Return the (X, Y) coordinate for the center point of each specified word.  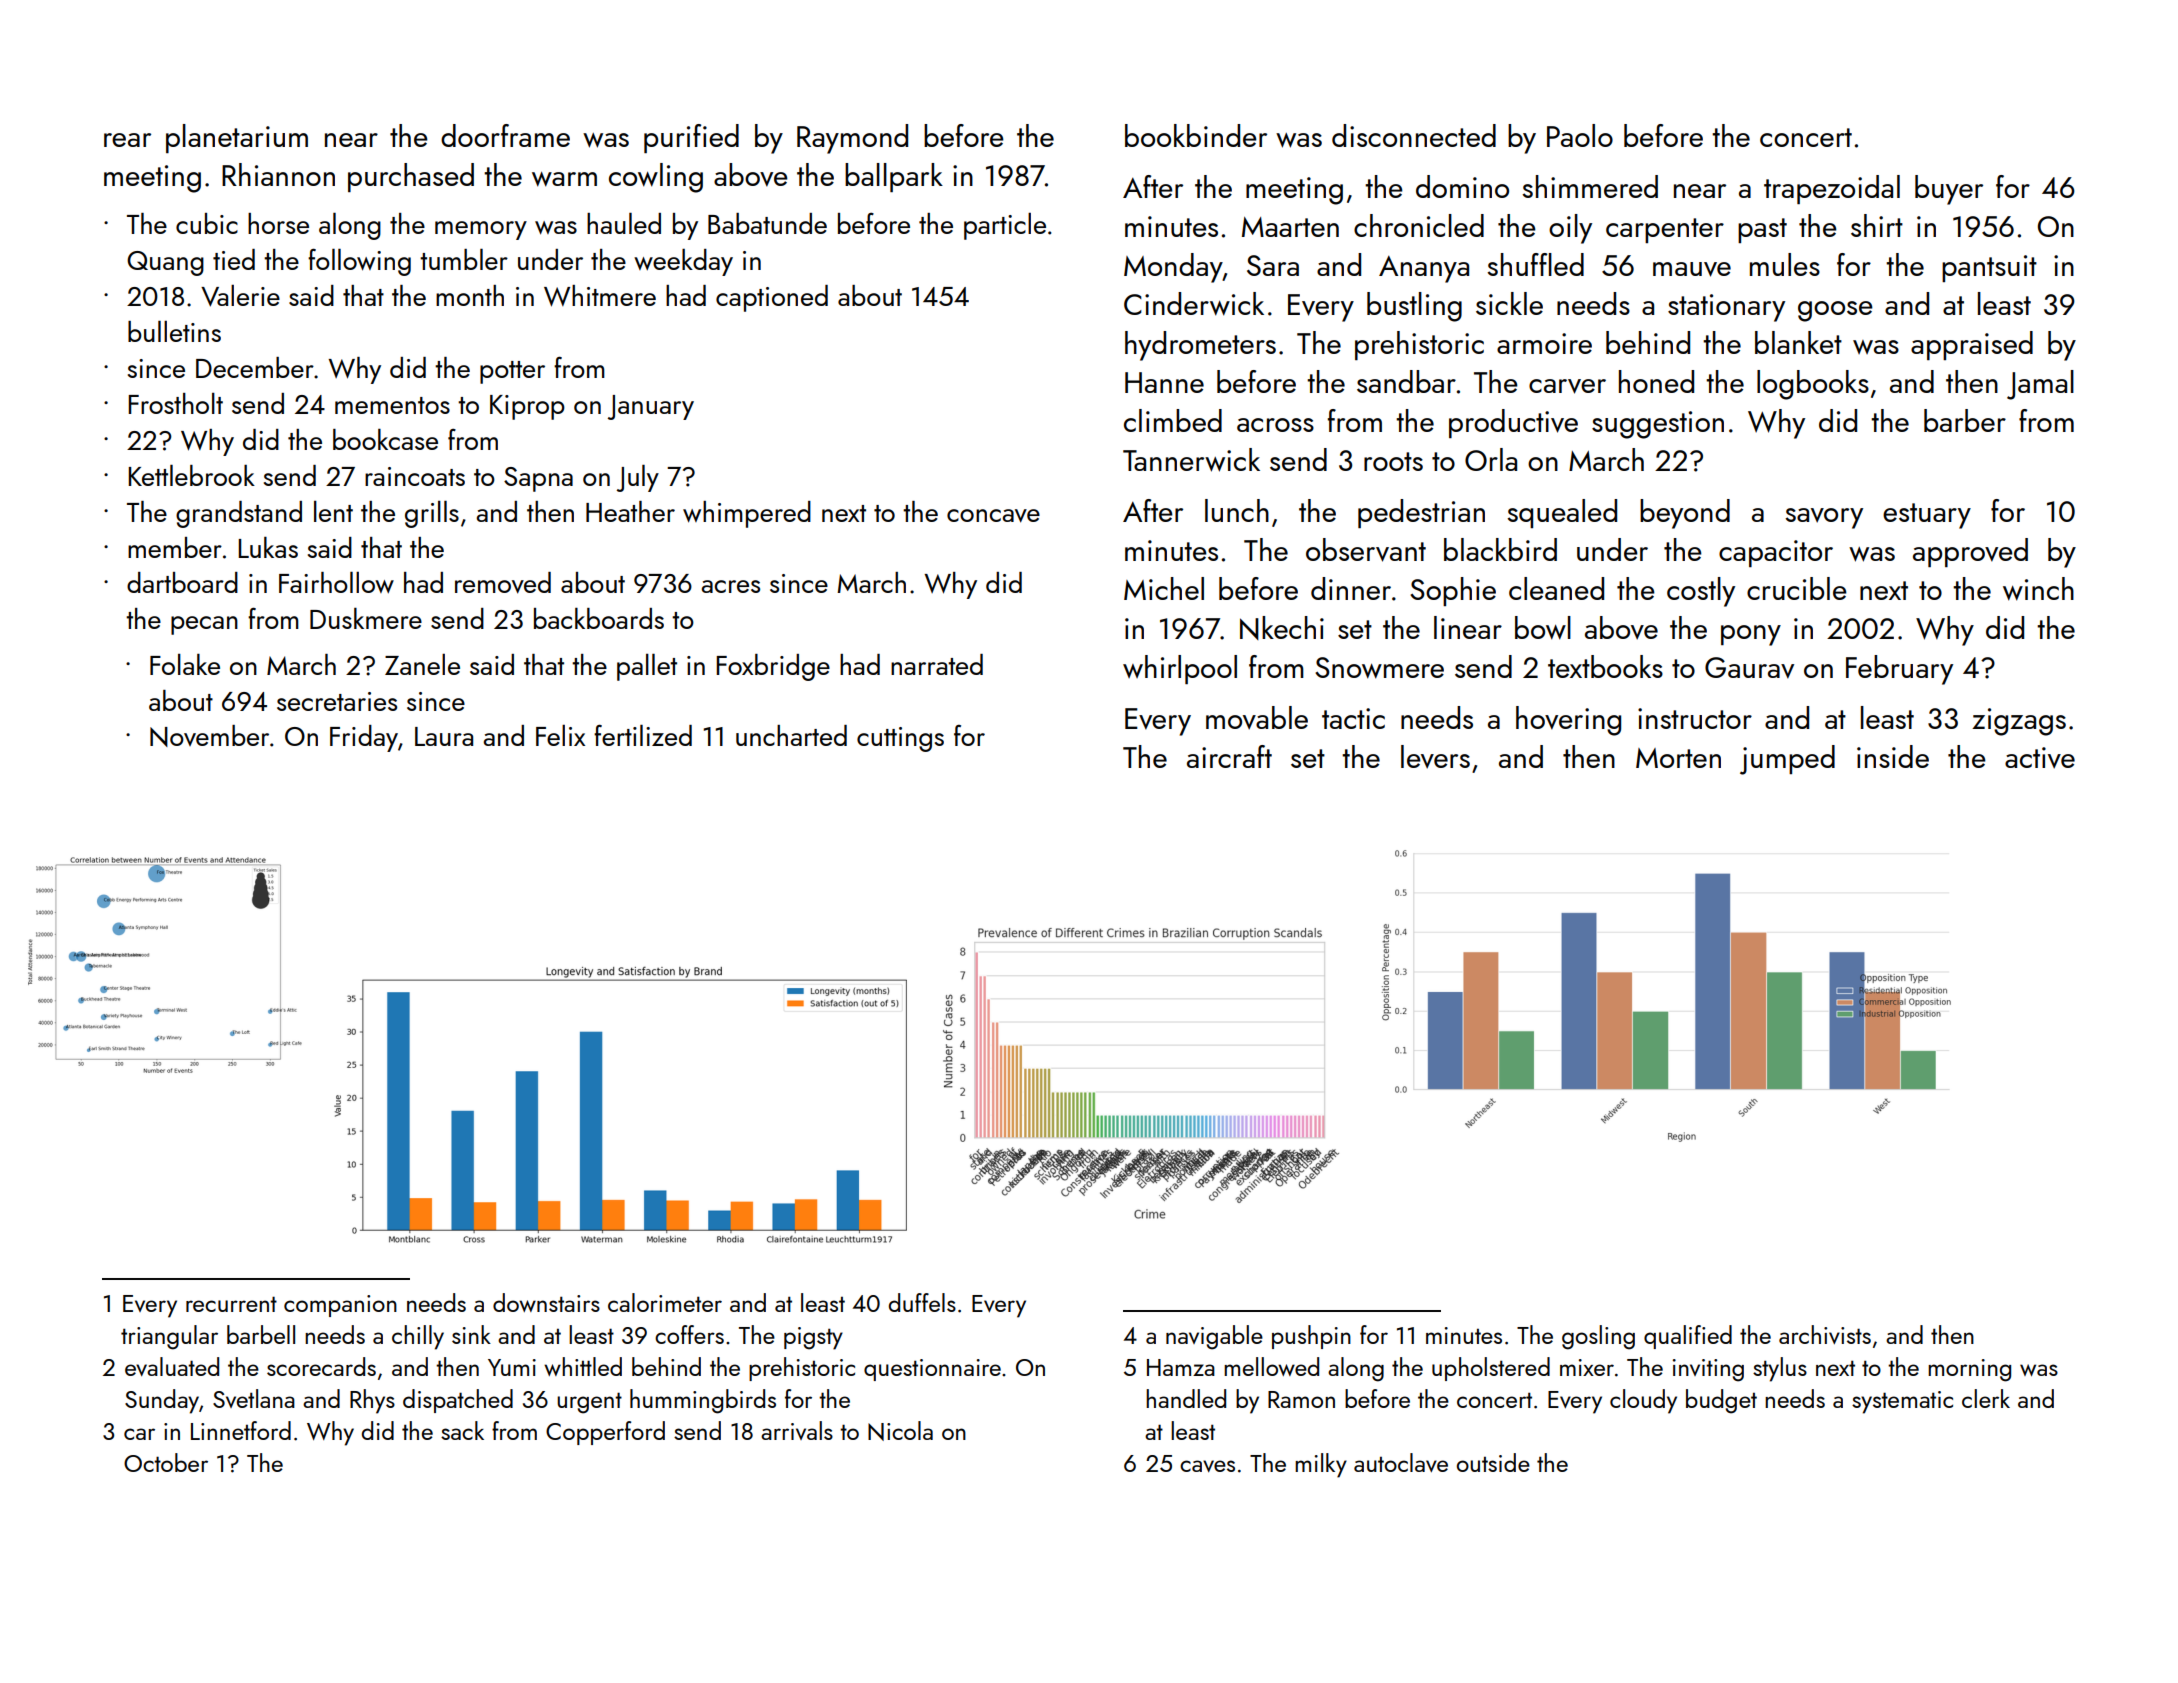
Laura (444, 736)
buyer (1949, 190)
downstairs (546, 1302)
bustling (1414, 307)
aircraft (1229, 756)
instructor (1695, 718)
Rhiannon (278, 174)
